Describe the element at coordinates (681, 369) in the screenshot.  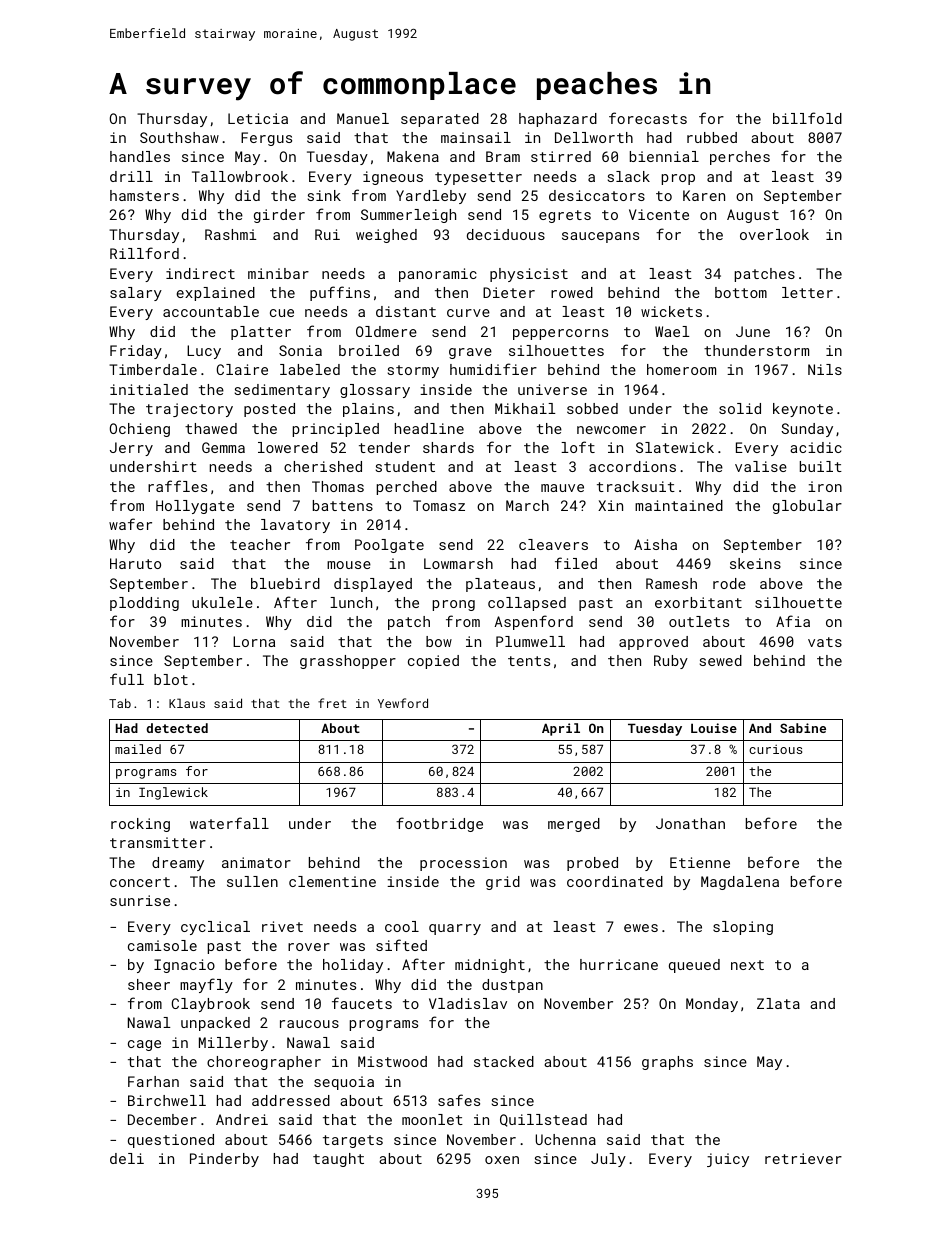
I see `homeroom` at that location.
